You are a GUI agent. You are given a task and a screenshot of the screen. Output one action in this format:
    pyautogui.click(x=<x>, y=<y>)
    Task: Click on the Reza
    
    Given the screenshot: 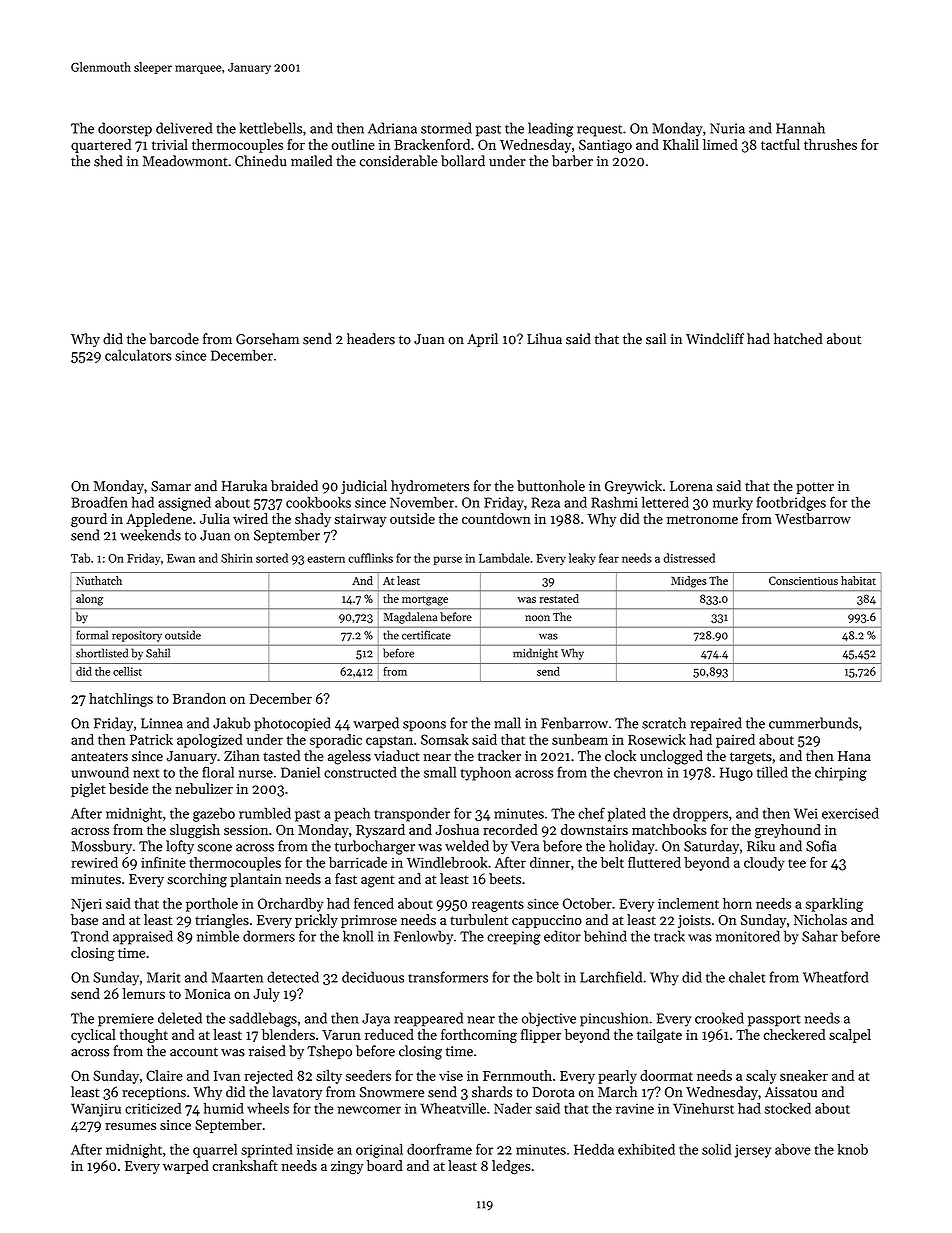 What is the action you would take?
    pyautogui.click(x=545, y=502)
